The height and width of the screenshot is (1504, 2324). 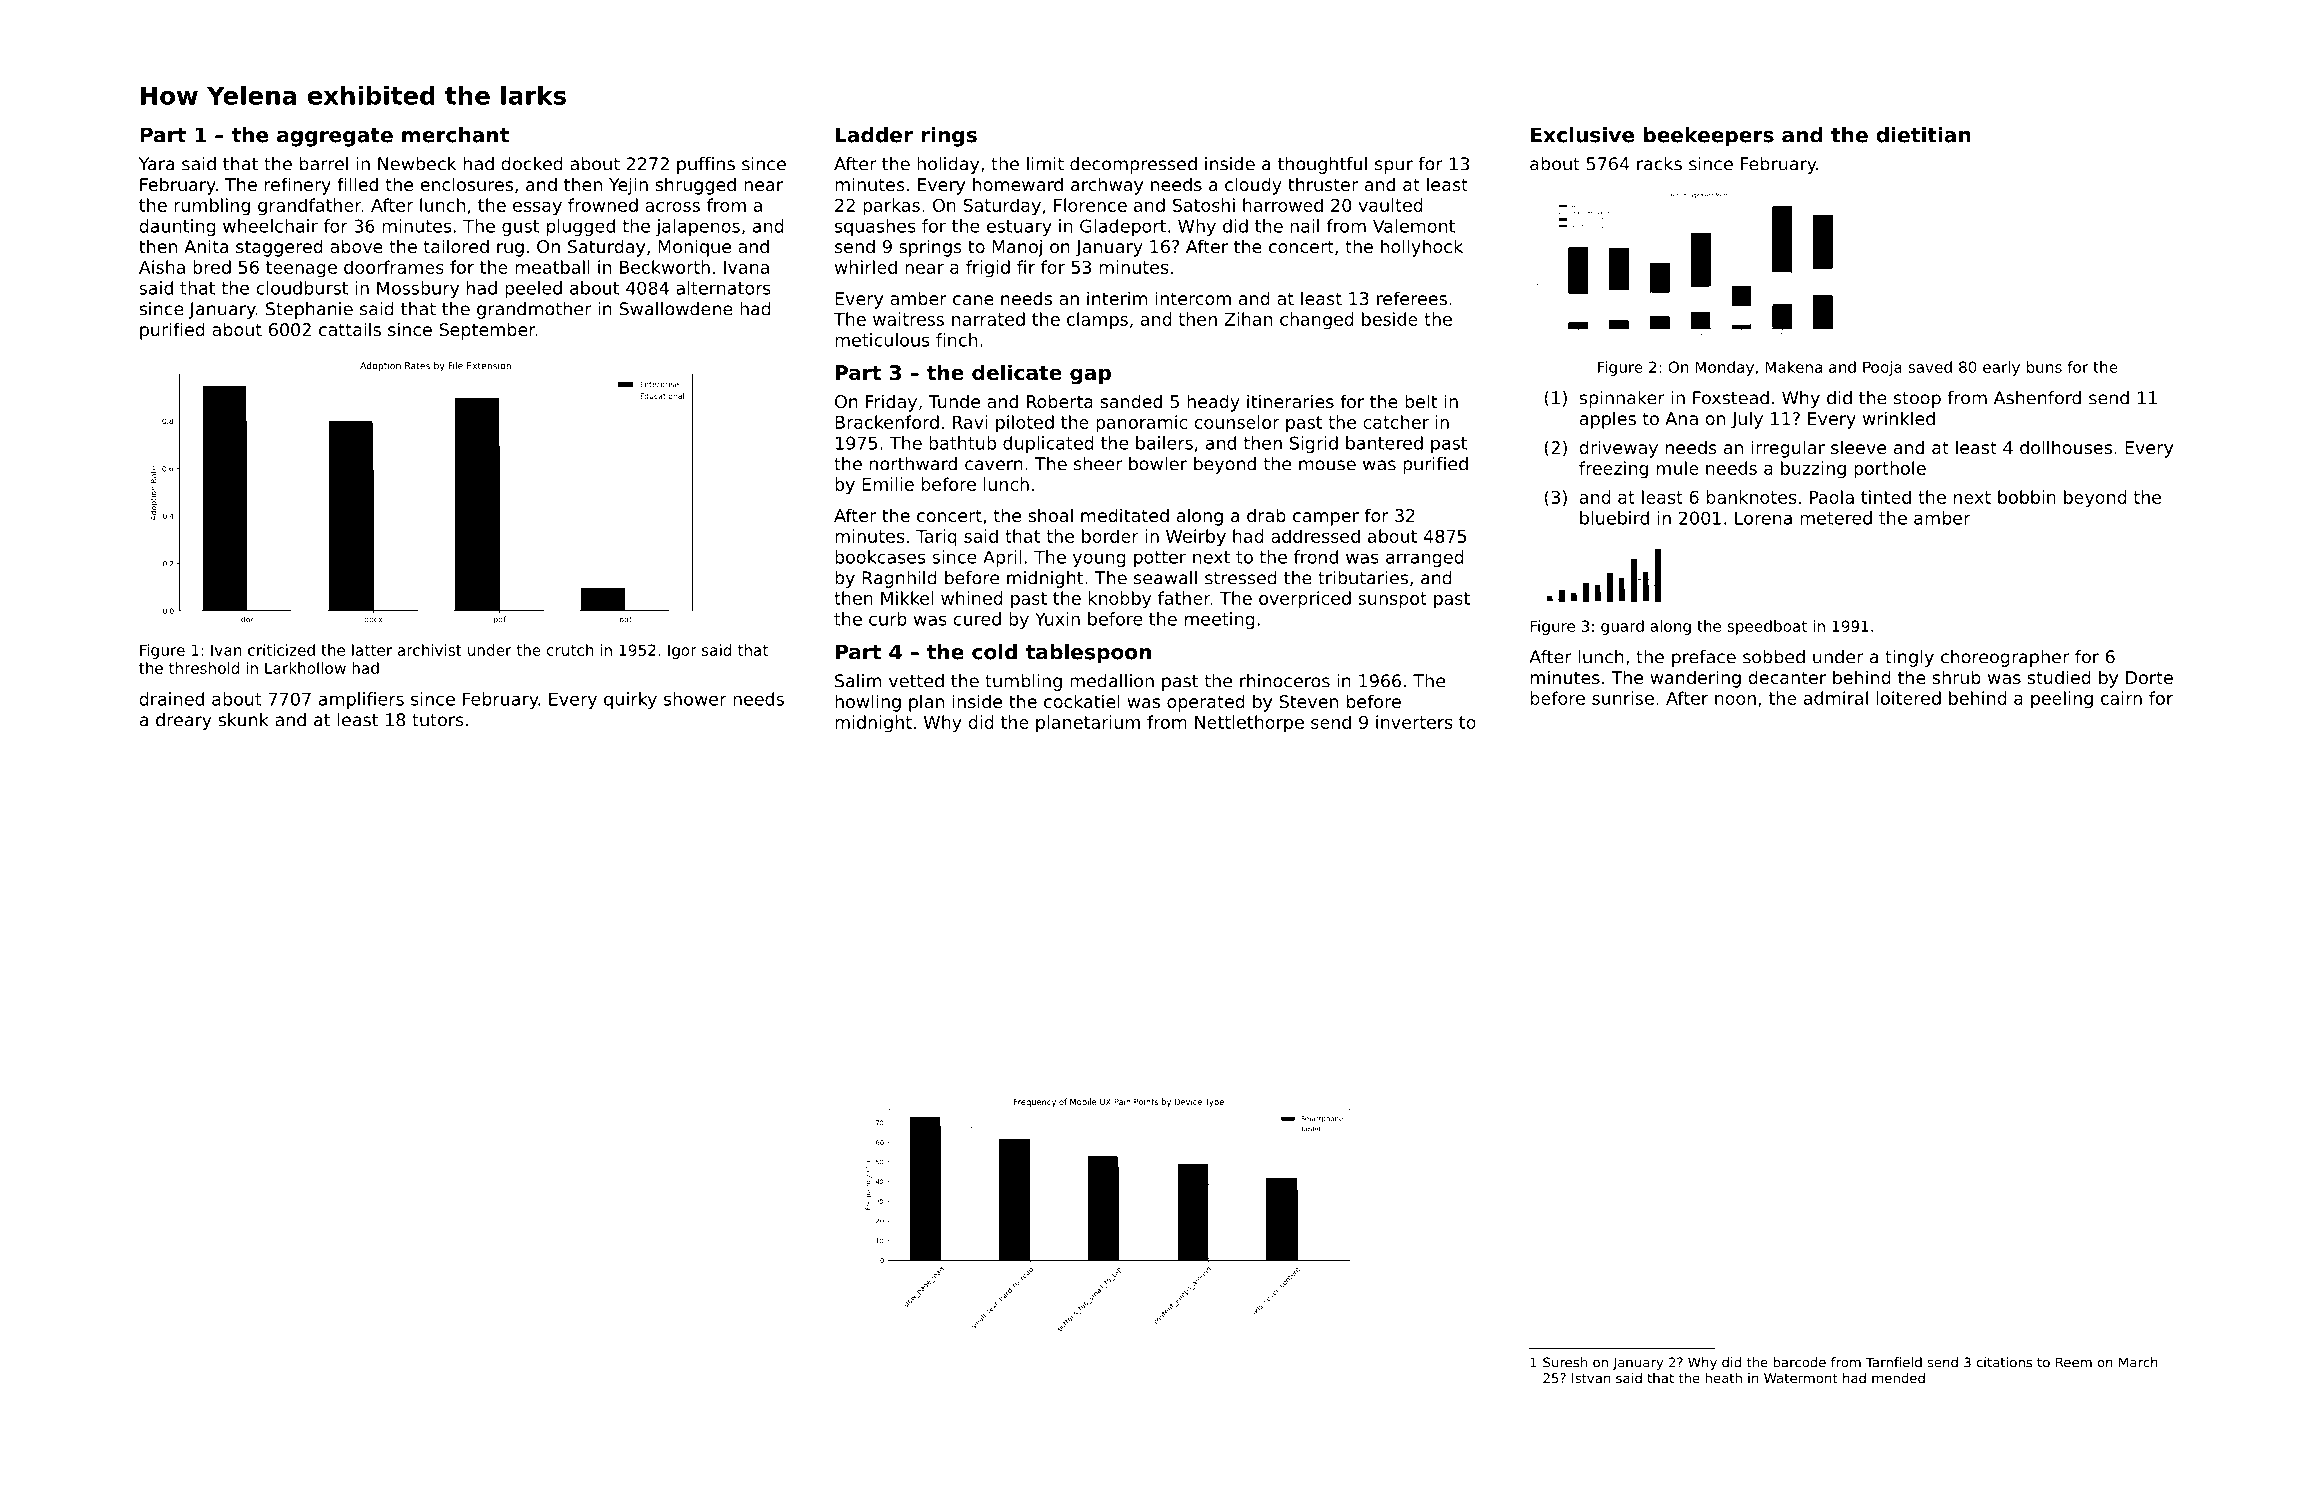 I want to click on guard, so click(x=1622, y=627).
